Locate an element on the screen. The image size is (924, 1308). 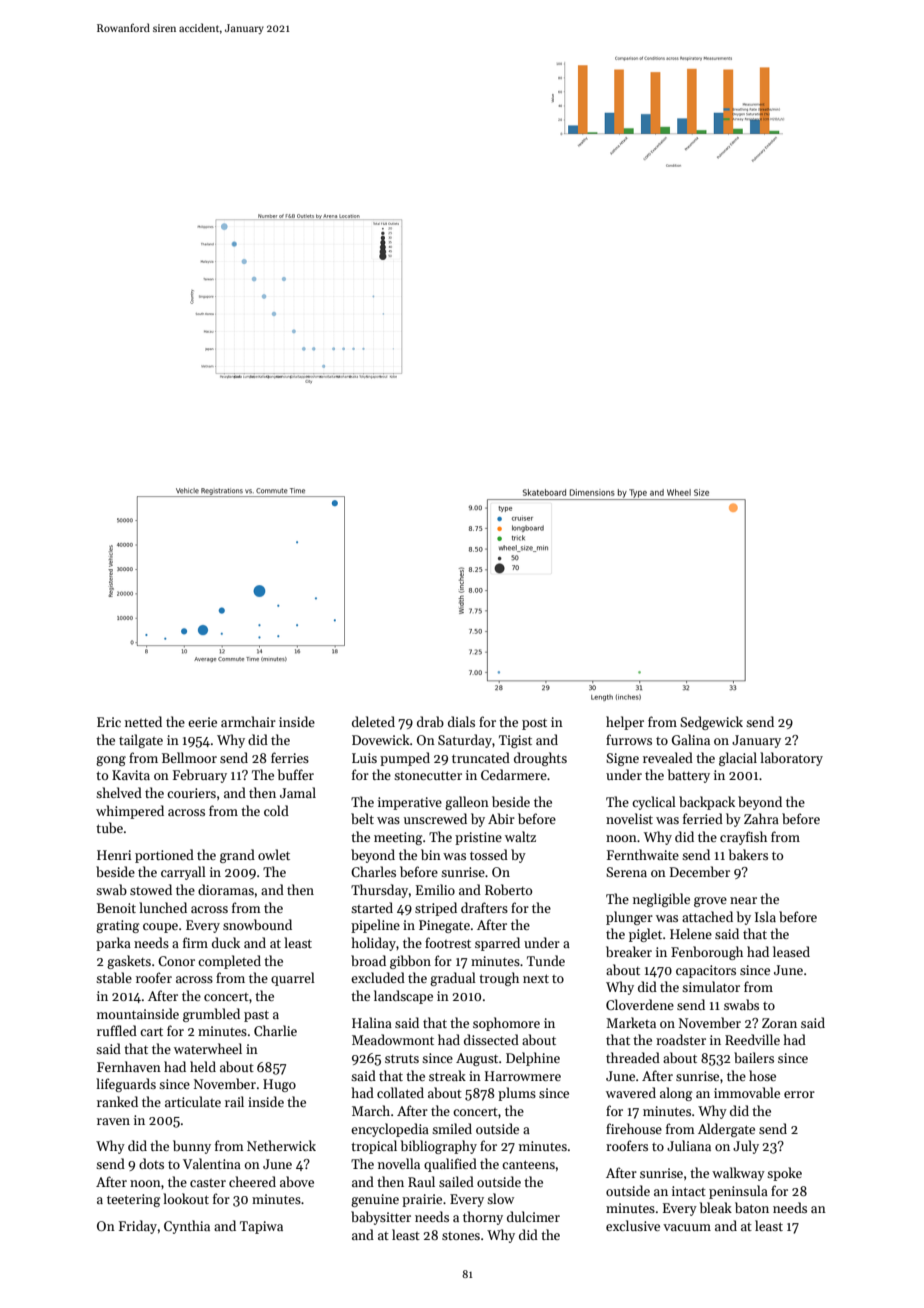
collated is located at coordinates (400, 1092).
